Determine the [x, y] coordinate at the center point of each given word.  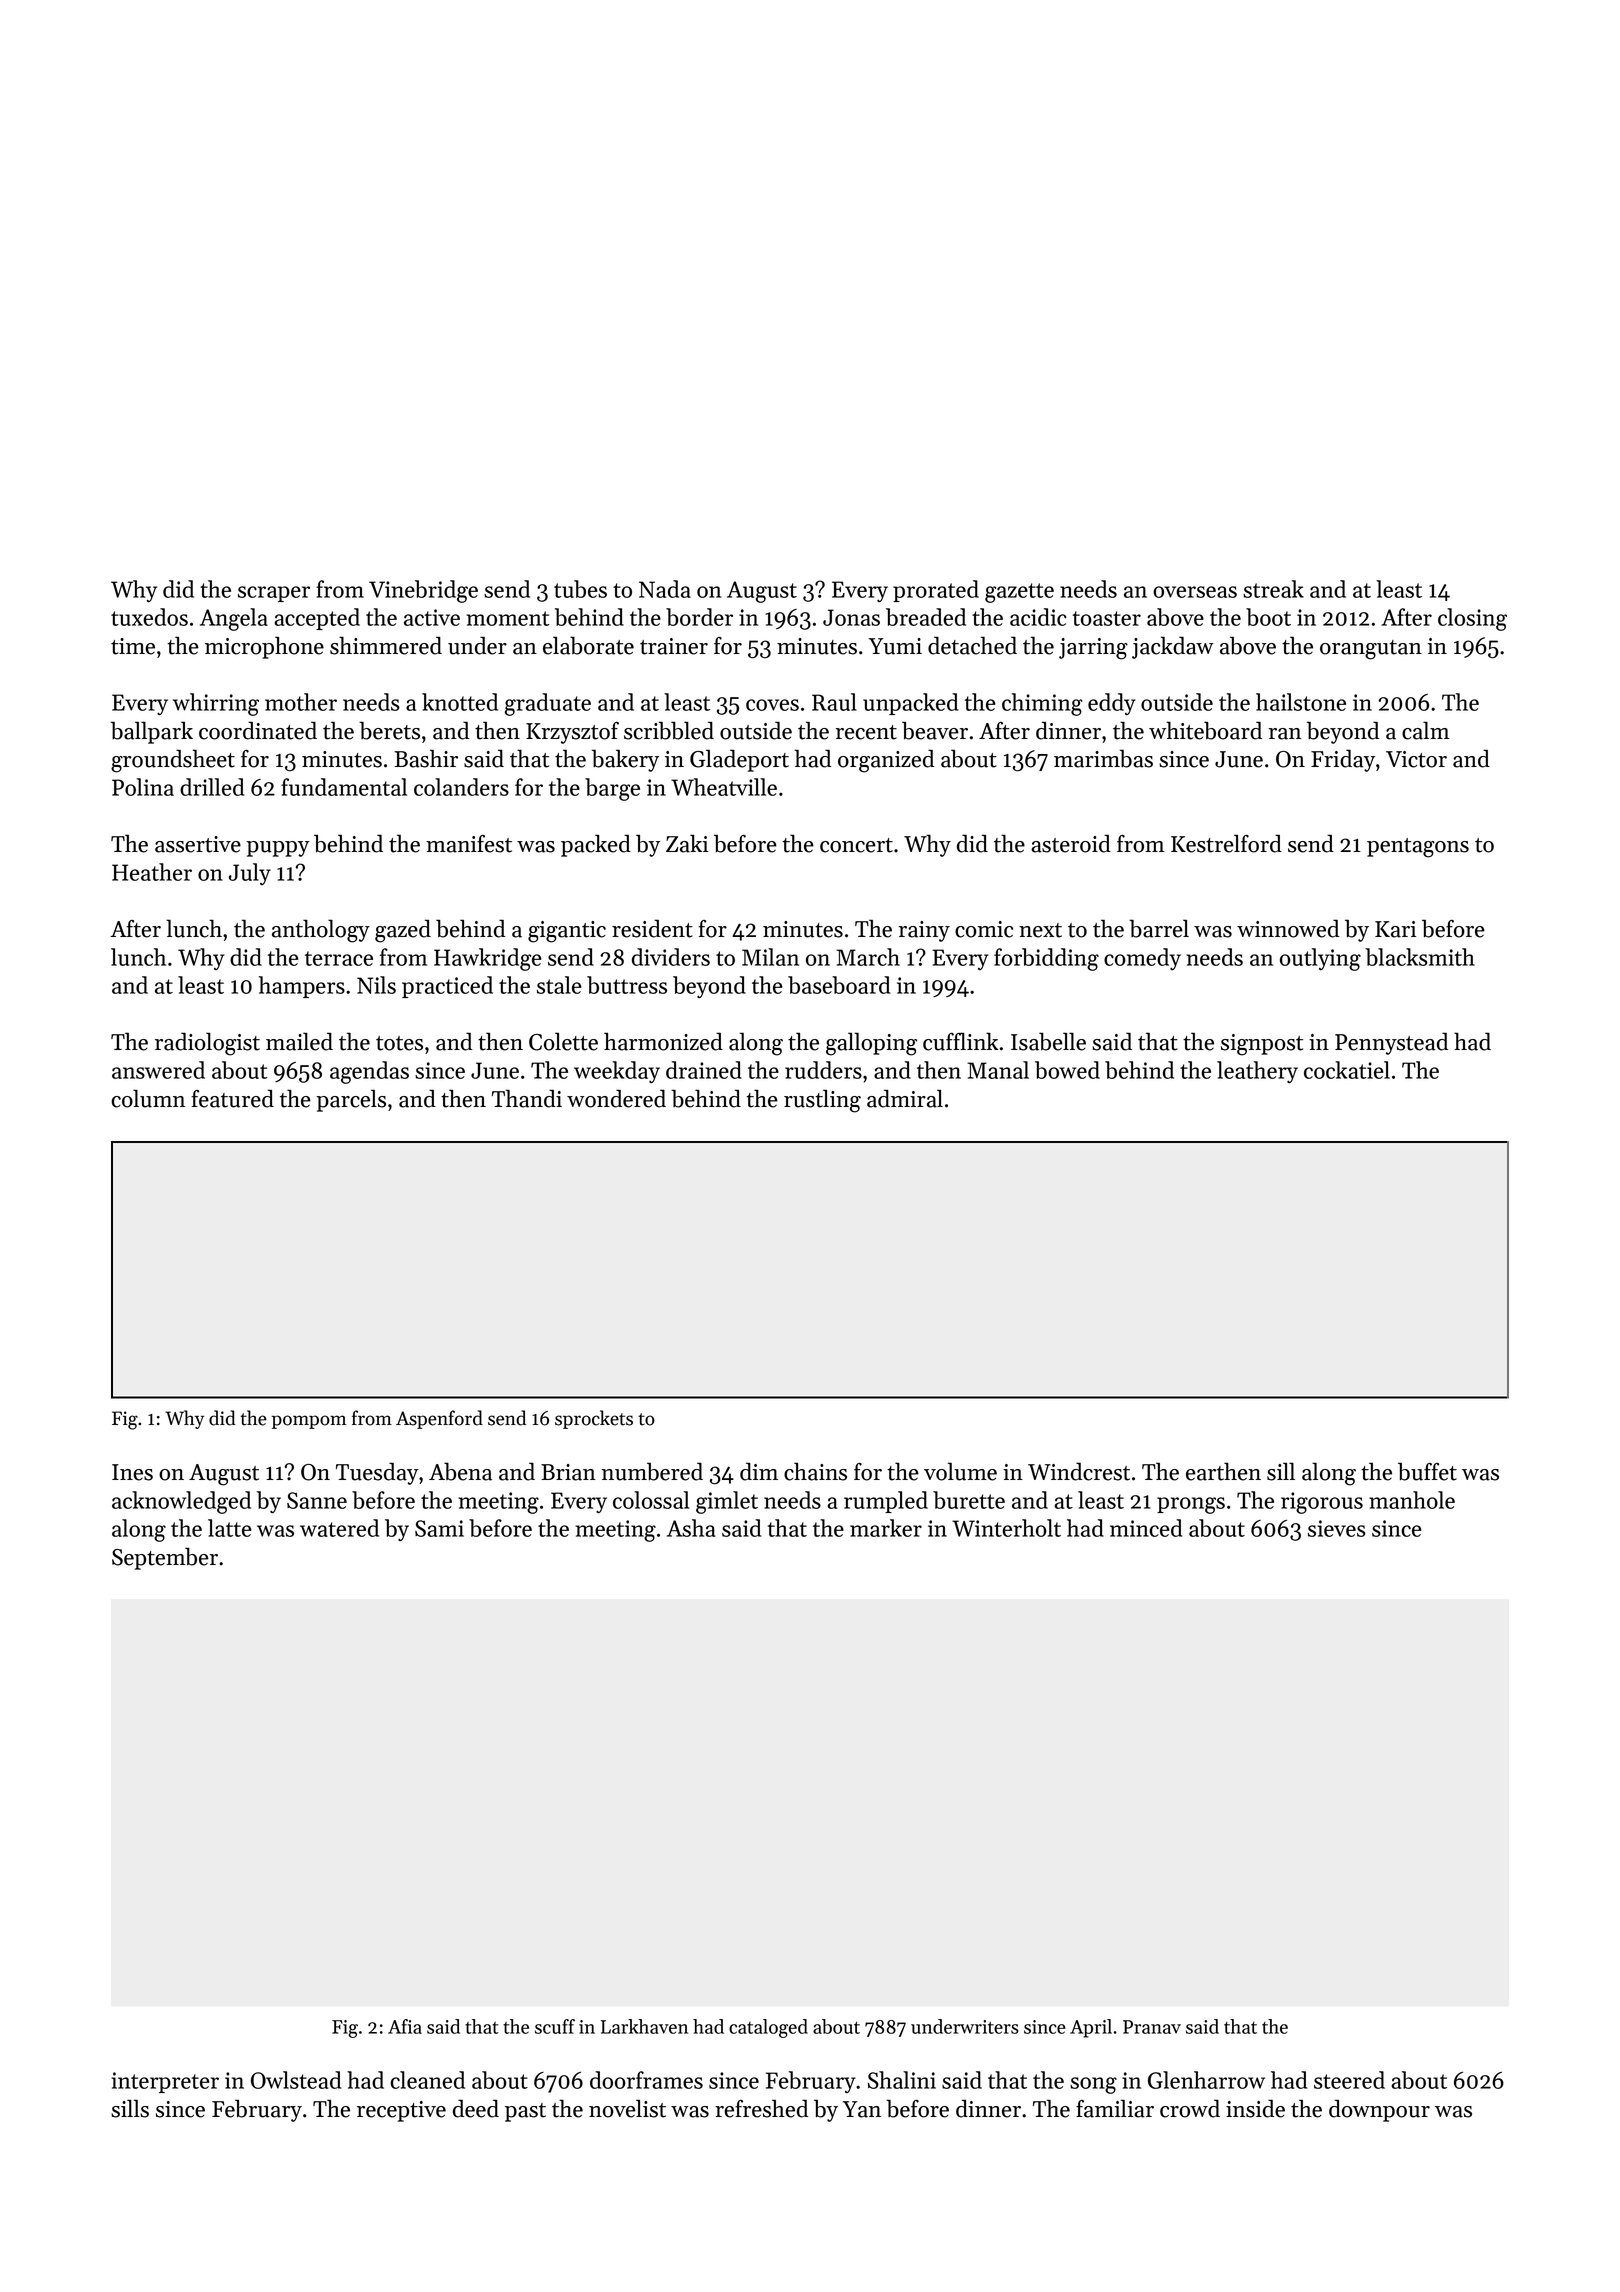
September [165, 1558]
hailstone [1301, 702]
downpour [1379, 2110]
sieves [1337, 1528]
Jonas [851, 617]
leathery [1257, 1072]
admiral [905, 1098]
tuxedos [149, 617]
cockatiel [1347, 1070]
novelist [627, 2108]
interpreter [165, 2082]
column [148, 1098]
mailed [299, 1041]
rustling [822, 1101]
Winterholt [1006, 1528]
